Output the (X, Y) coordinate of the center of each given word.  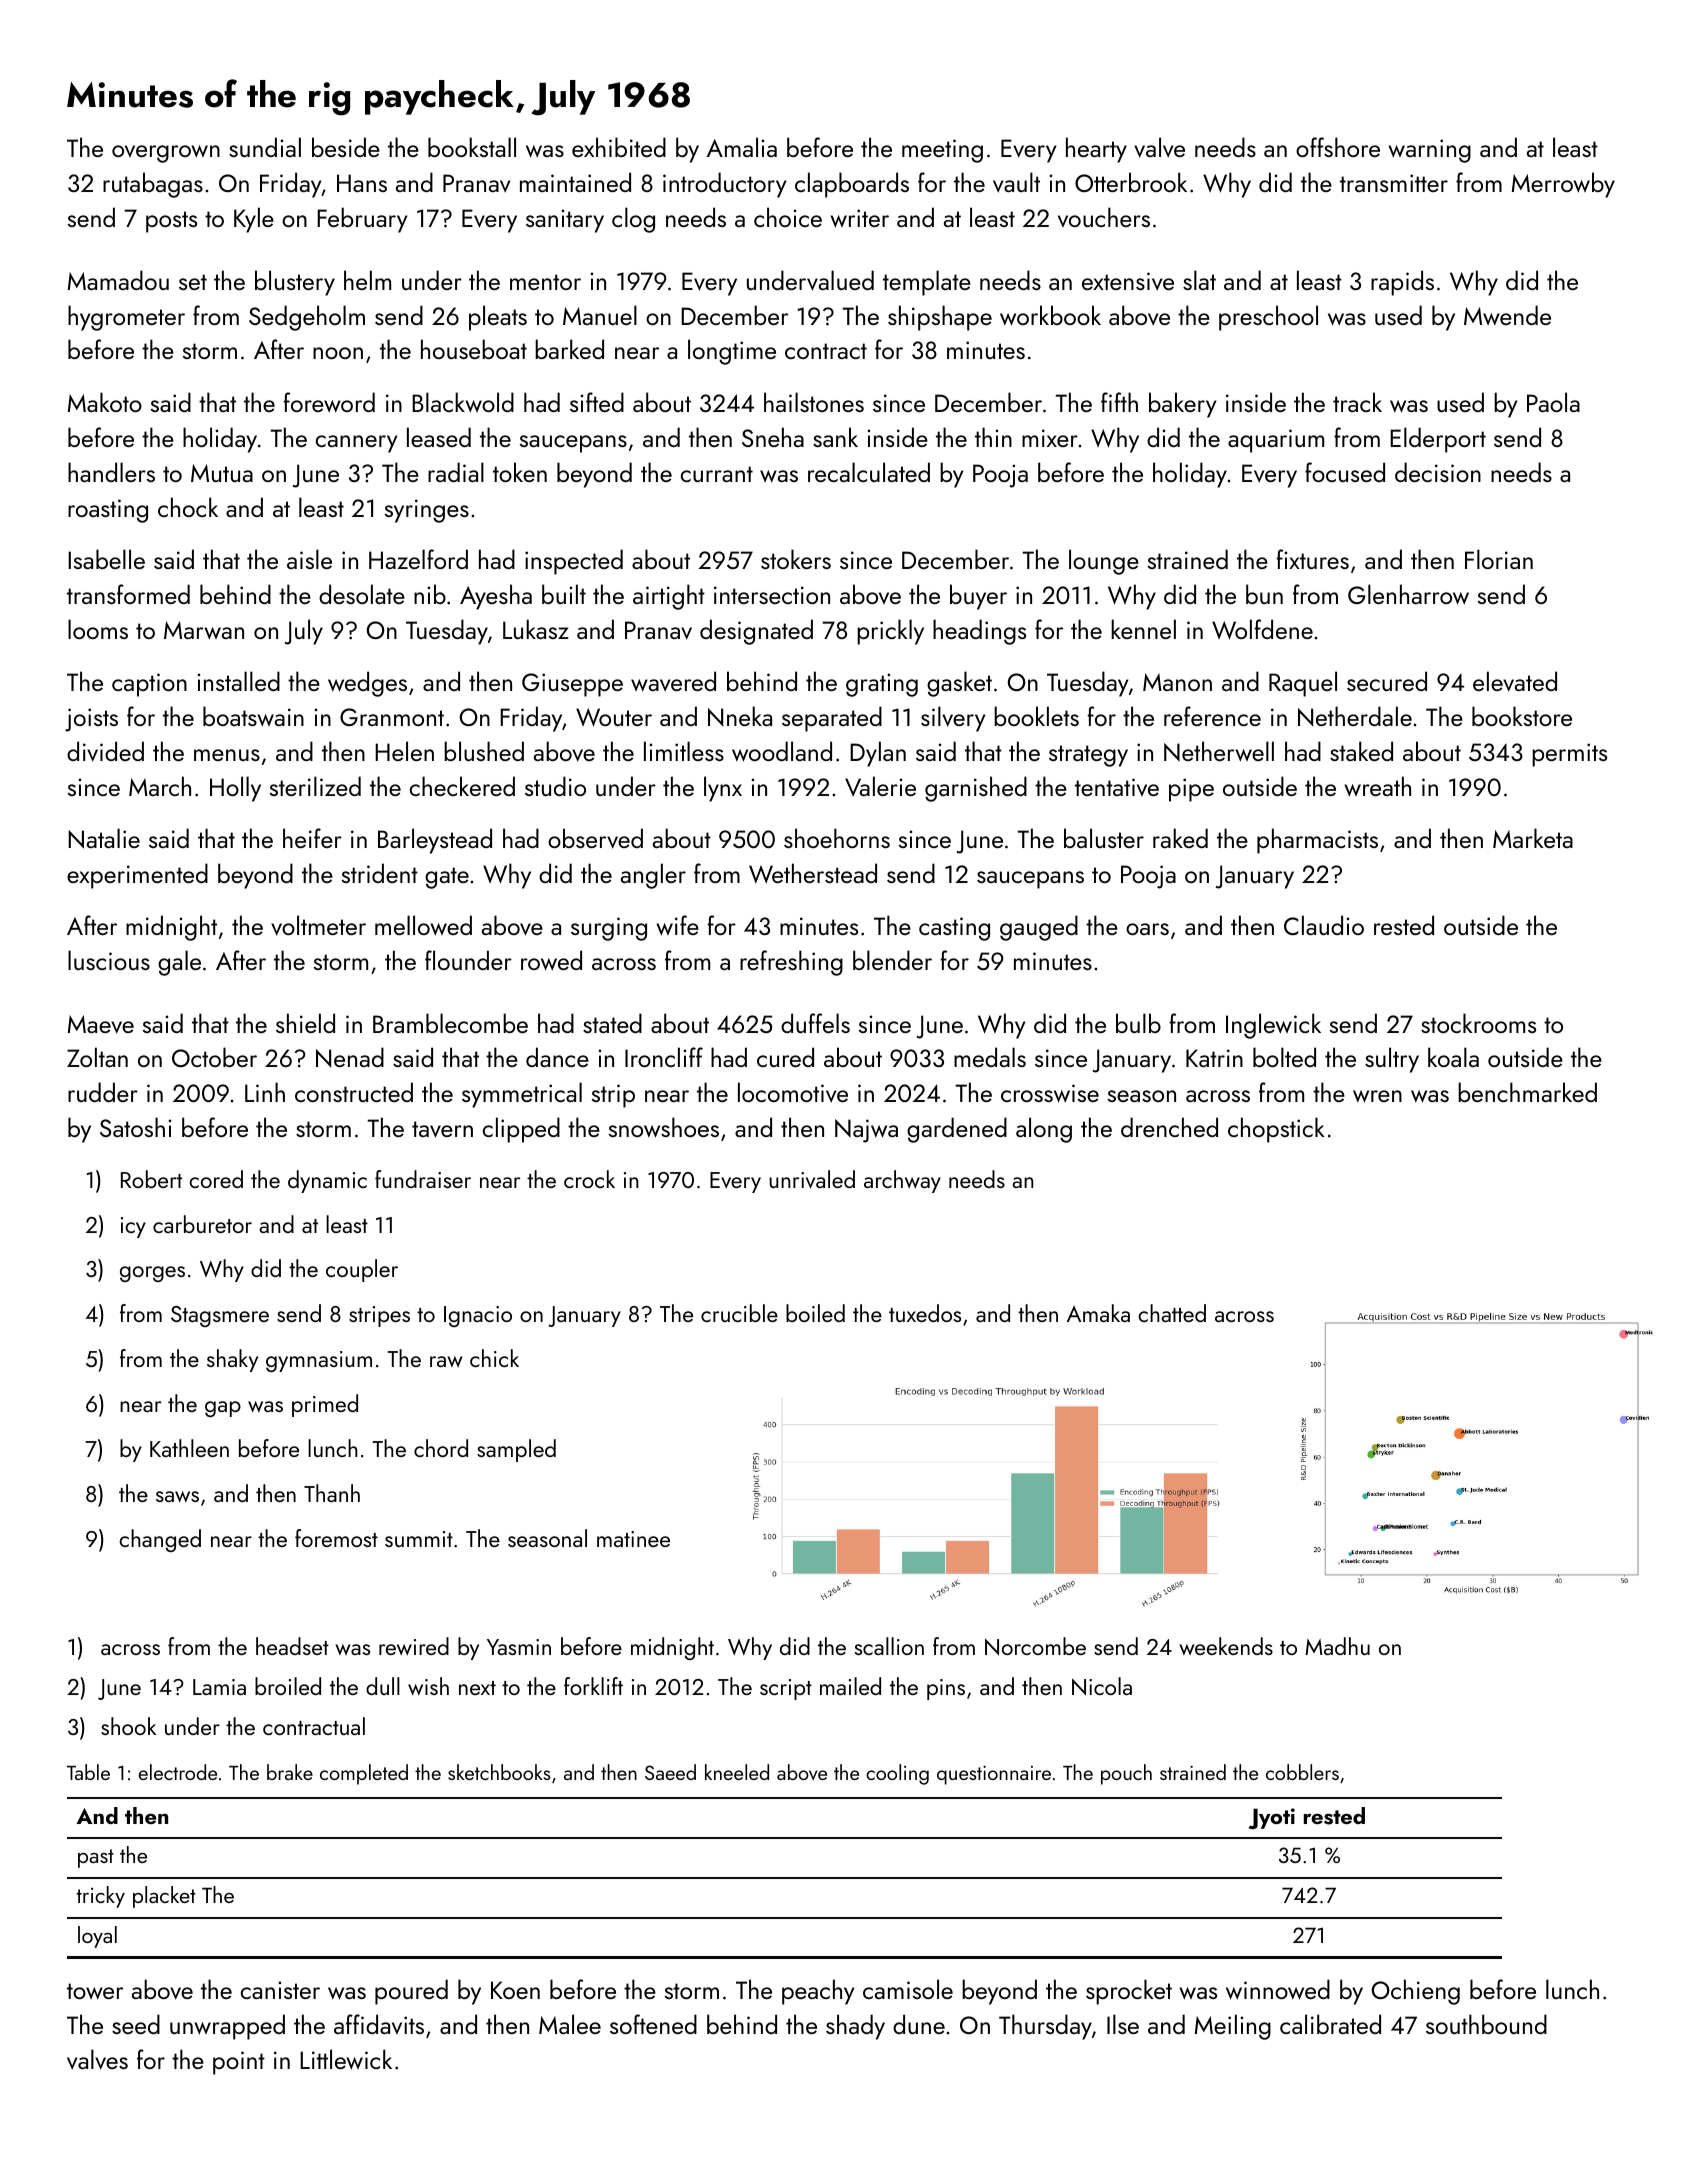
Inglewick (1273, 1026)
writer (859, 218)
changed (160, 1540)
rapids (1402, 283)
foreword (329, 402)
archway (902, 1181)
